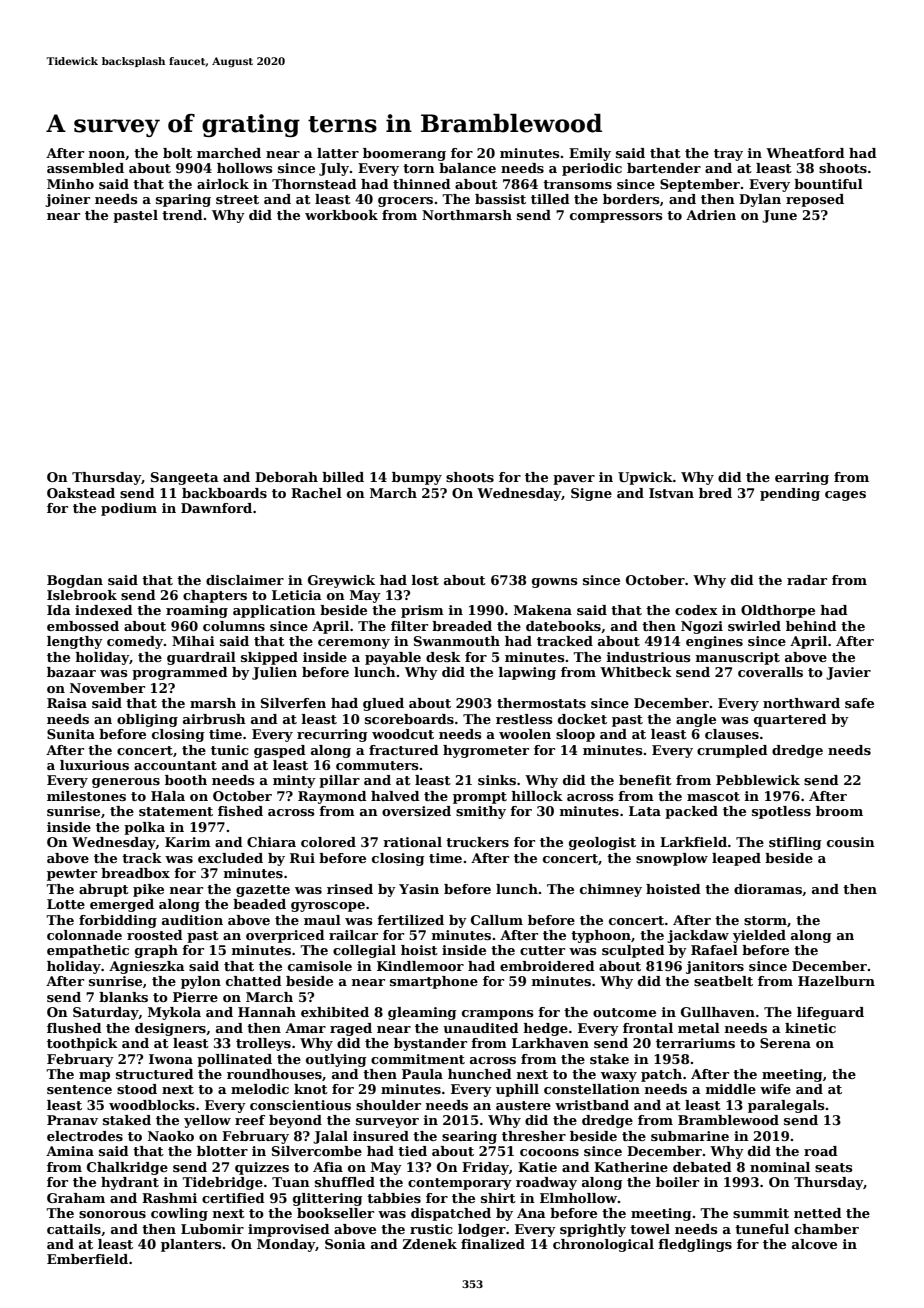 This screenshot has height=1308, width=924. What do you see at coordinates (86, 796) in the screenshot?
I see `milestones` at bounding box center [86, 796].
